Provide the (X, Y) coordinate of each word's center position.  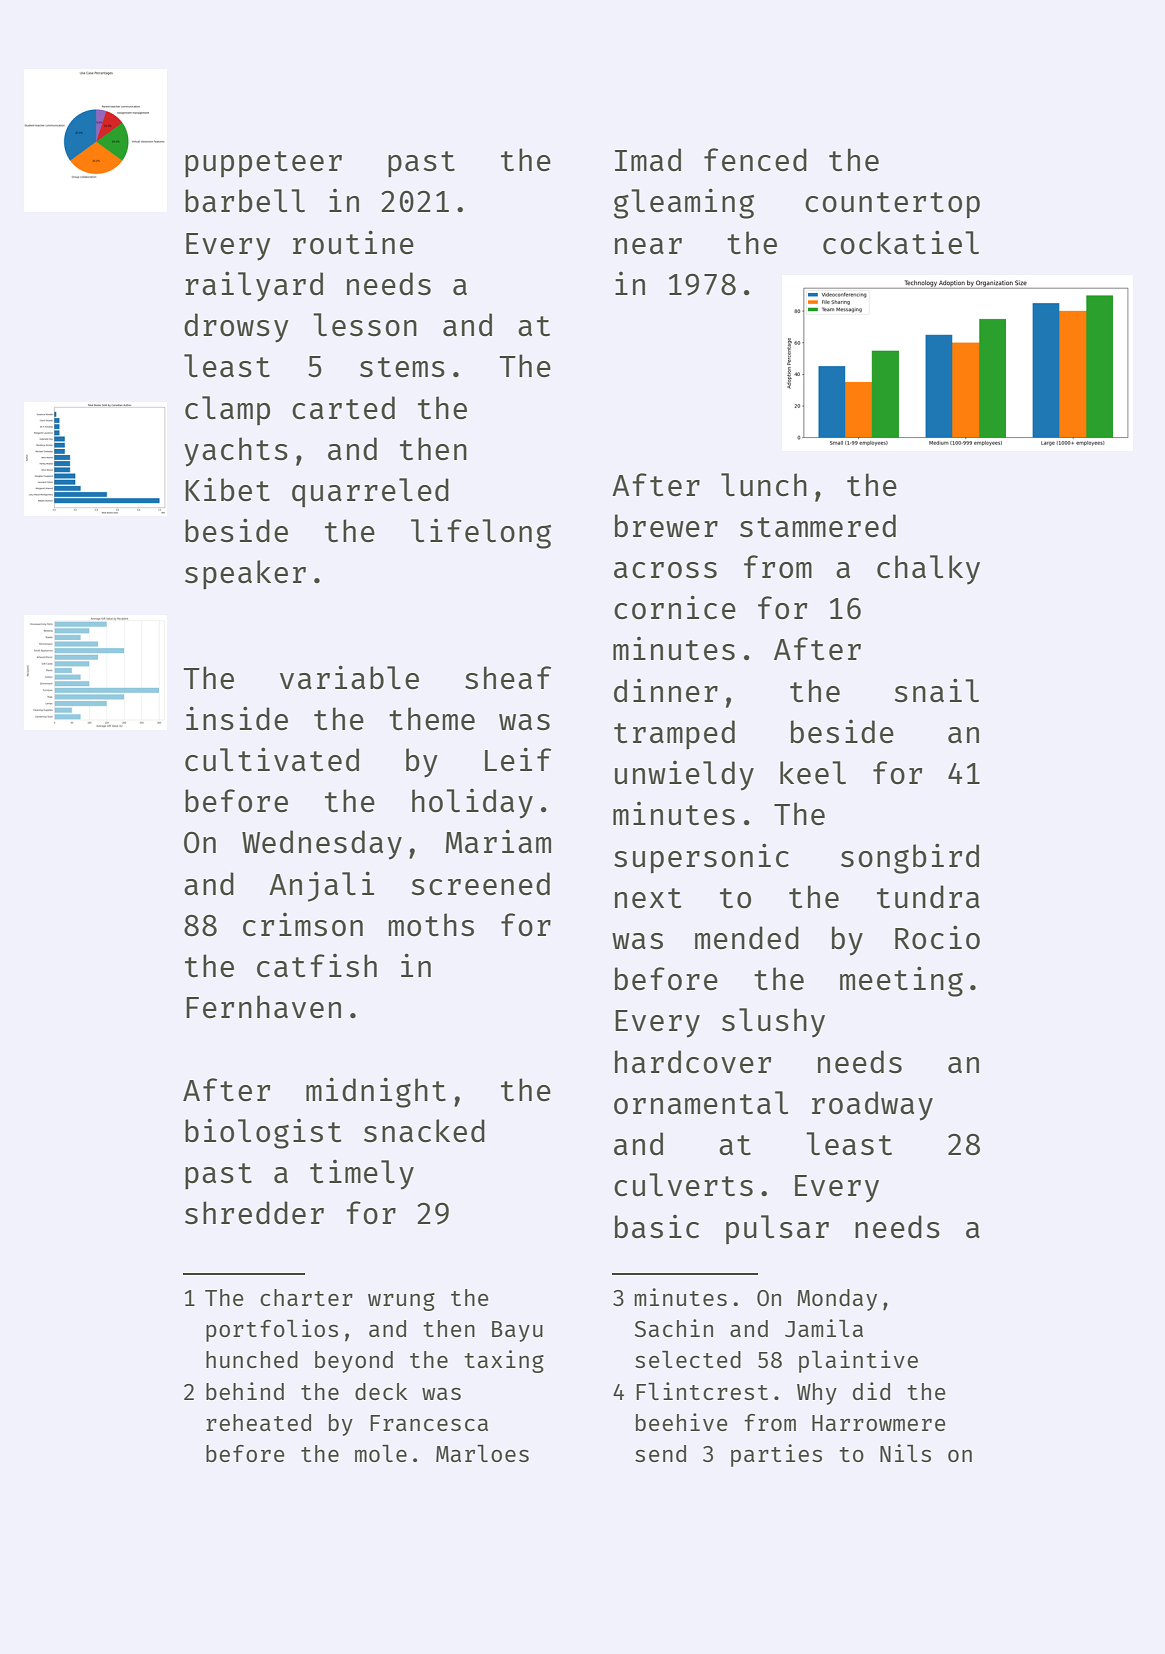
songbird (910, 858)
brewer (666, 525)
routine (353, 242)
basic (657, 1226)
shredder (254, 1212)
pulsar (777, 1229)
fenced (755, 159)
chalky (928, 570)
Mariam (498, 841)
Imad (648, 159)
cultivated (272, 759)
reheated (258, 1422)
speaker (245, 575)
